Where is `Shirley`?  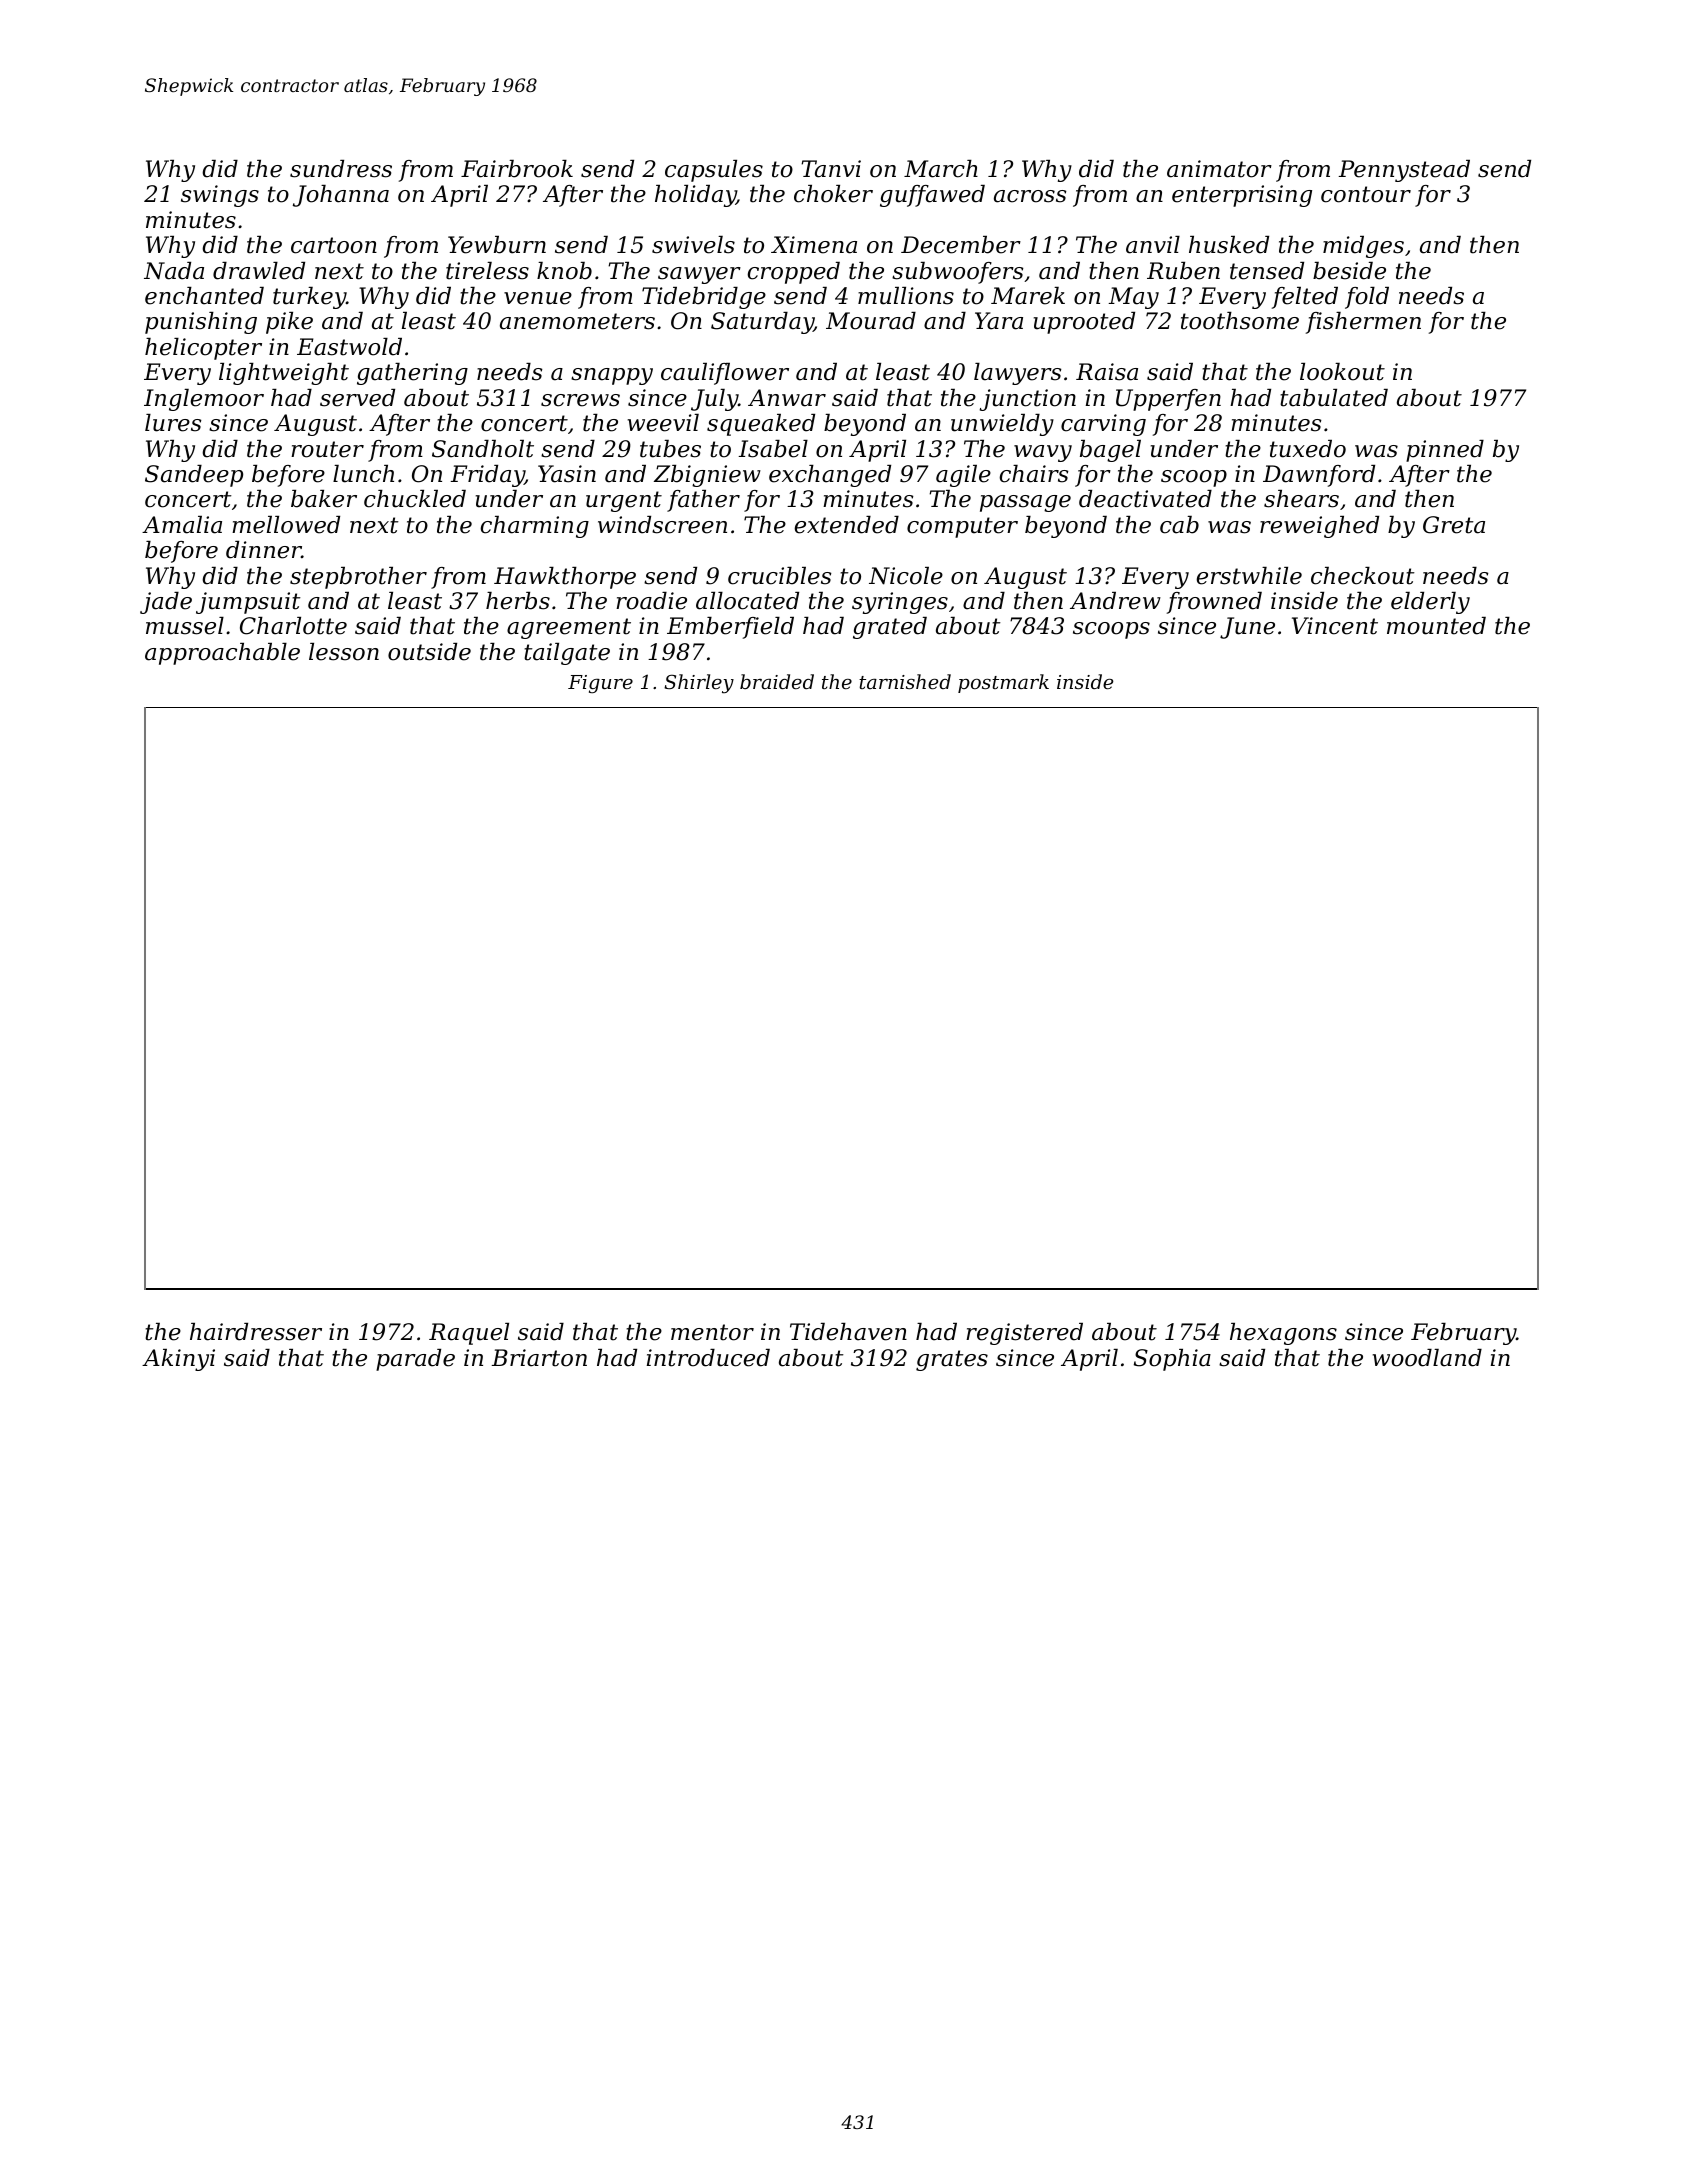 Shirley is located at coordinates (699, 684).
